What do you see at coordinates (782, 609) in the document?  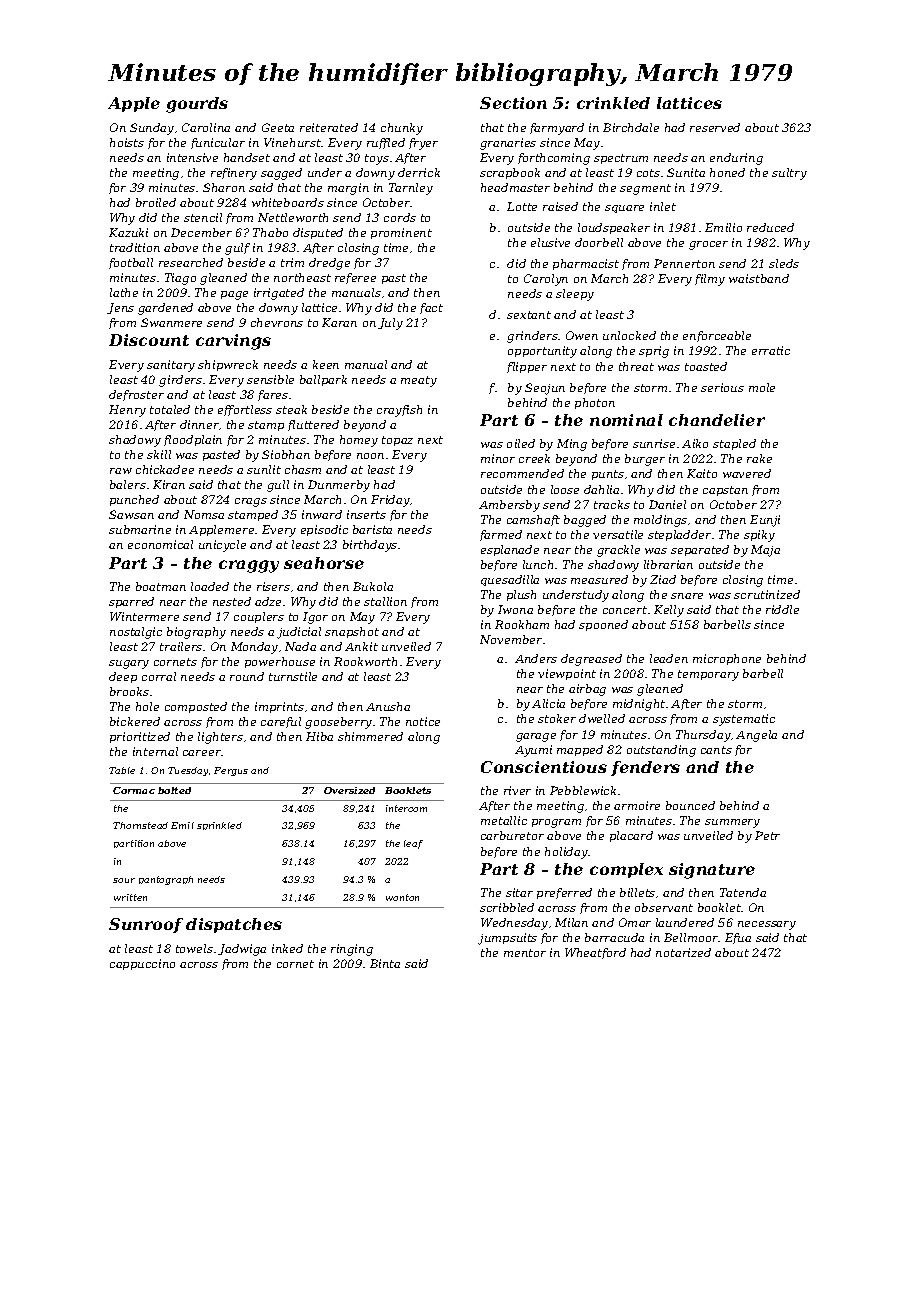 I see `riddle` at bounding box center [782, 609].
